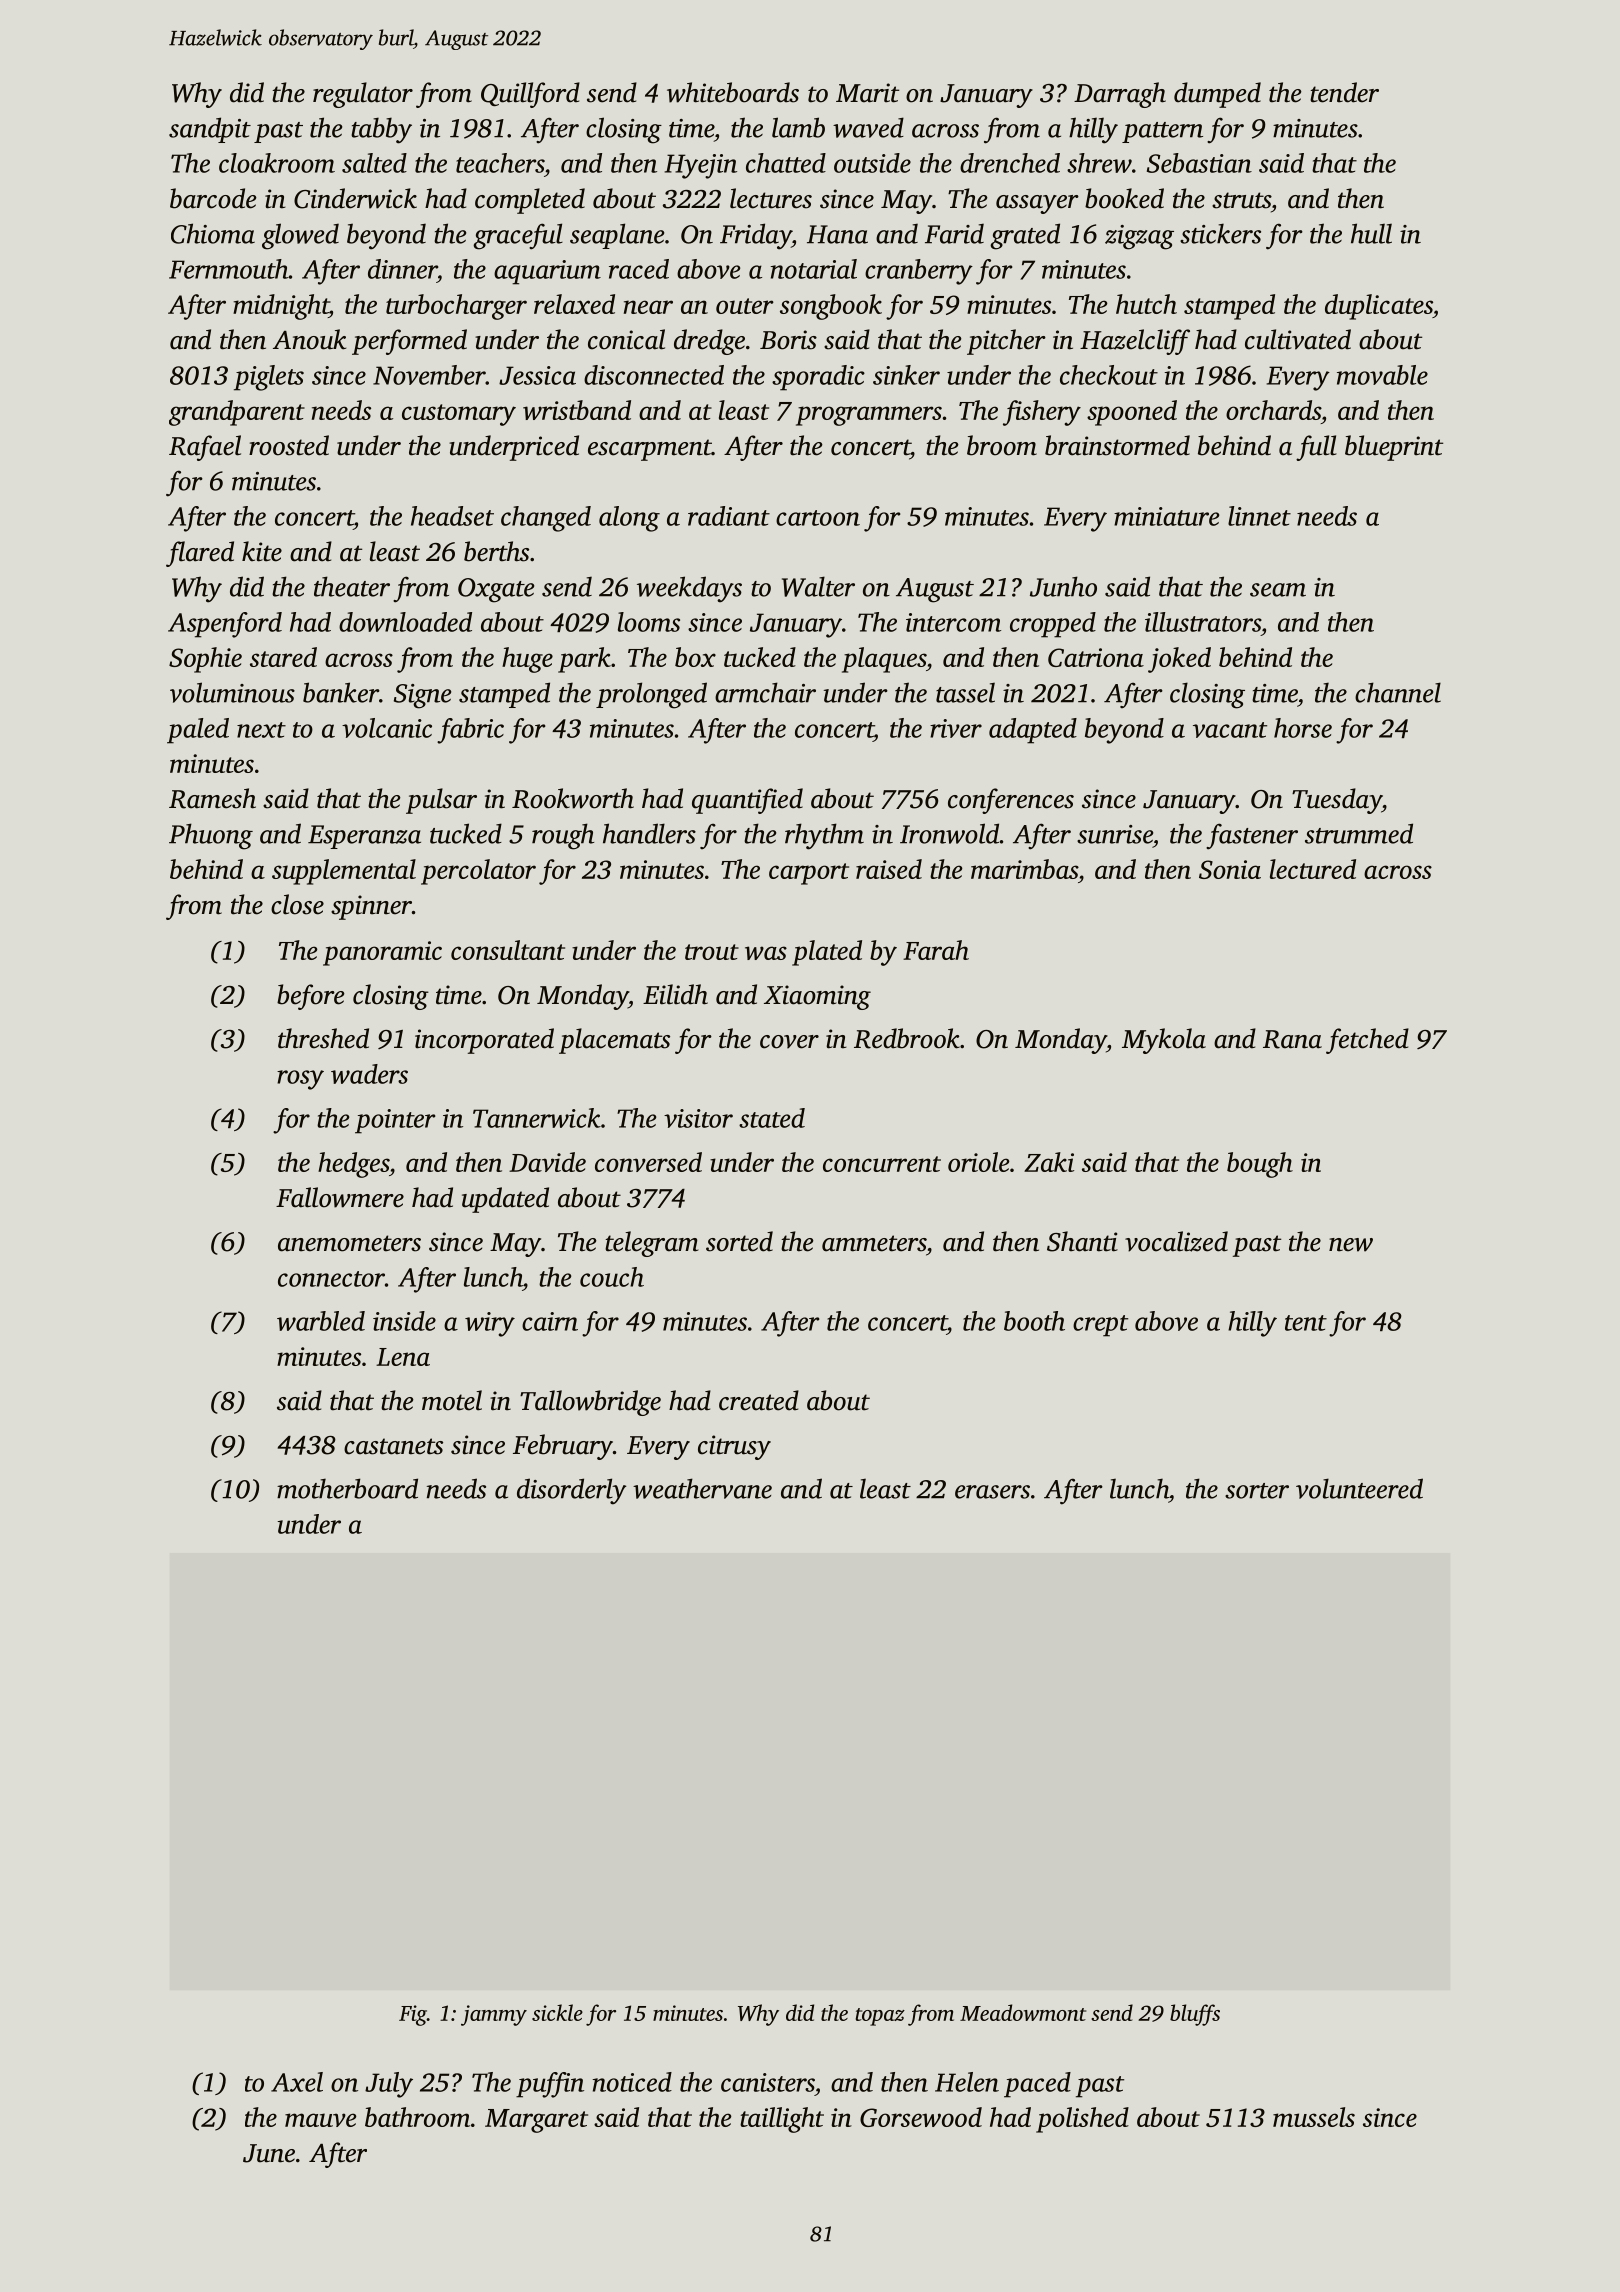  What do you see at coordinates (880, 2017) in the page?
I see `topaz` at bounding box center [880, 2017].
